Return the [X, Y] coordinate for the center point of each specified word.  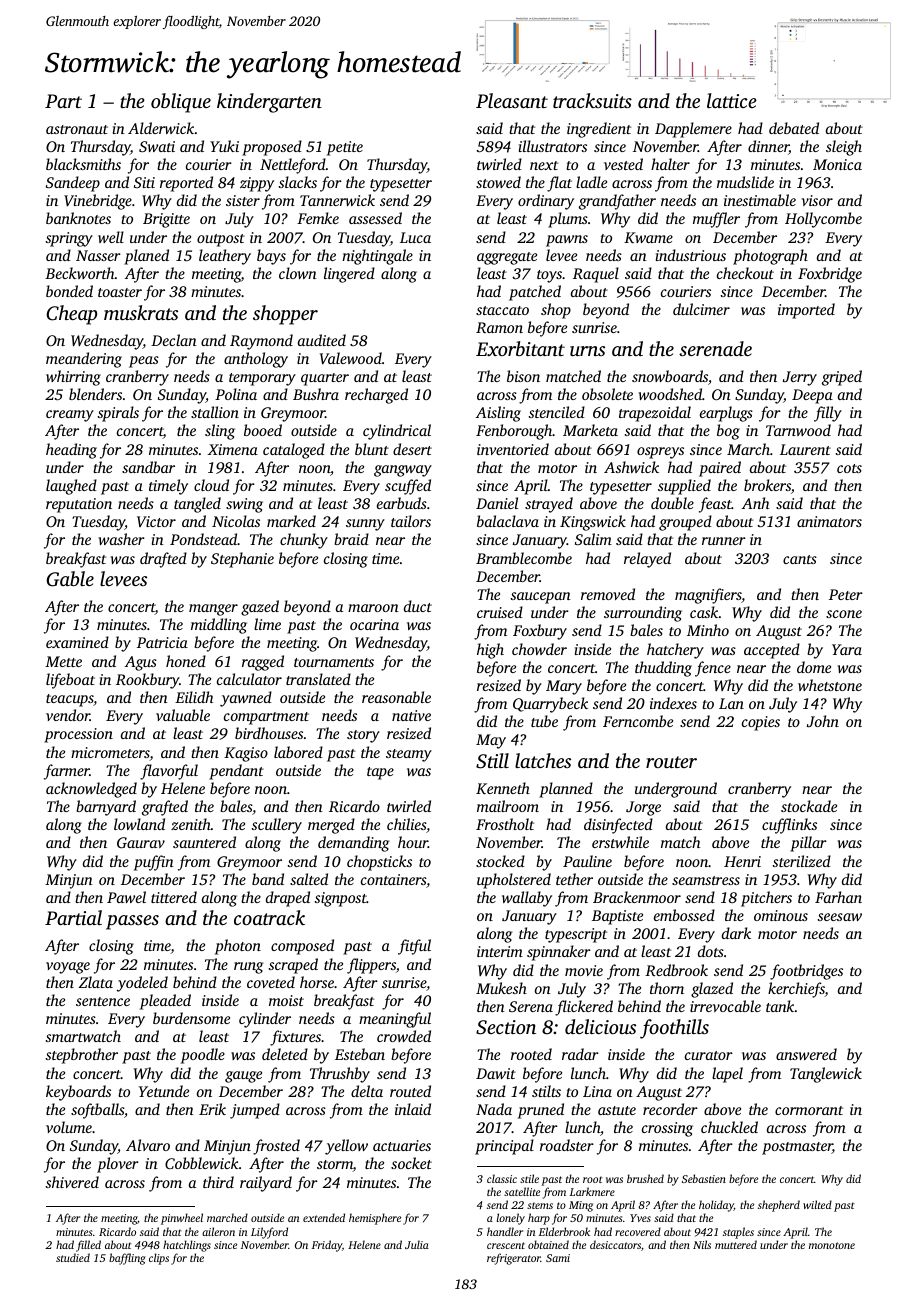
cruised [500, 612]
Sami [558, 1258]
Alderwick [161, 128]
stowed [498, 182]
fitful [414, 947]
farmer [67, 772]
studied [73, 1257]
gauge [243, 1077]
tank [780, 1006]
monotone [832, 1245]
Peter [846, 594]
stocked [500, 861]
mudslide [745, 182]
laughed [71, 487]
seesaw [840, 917]
